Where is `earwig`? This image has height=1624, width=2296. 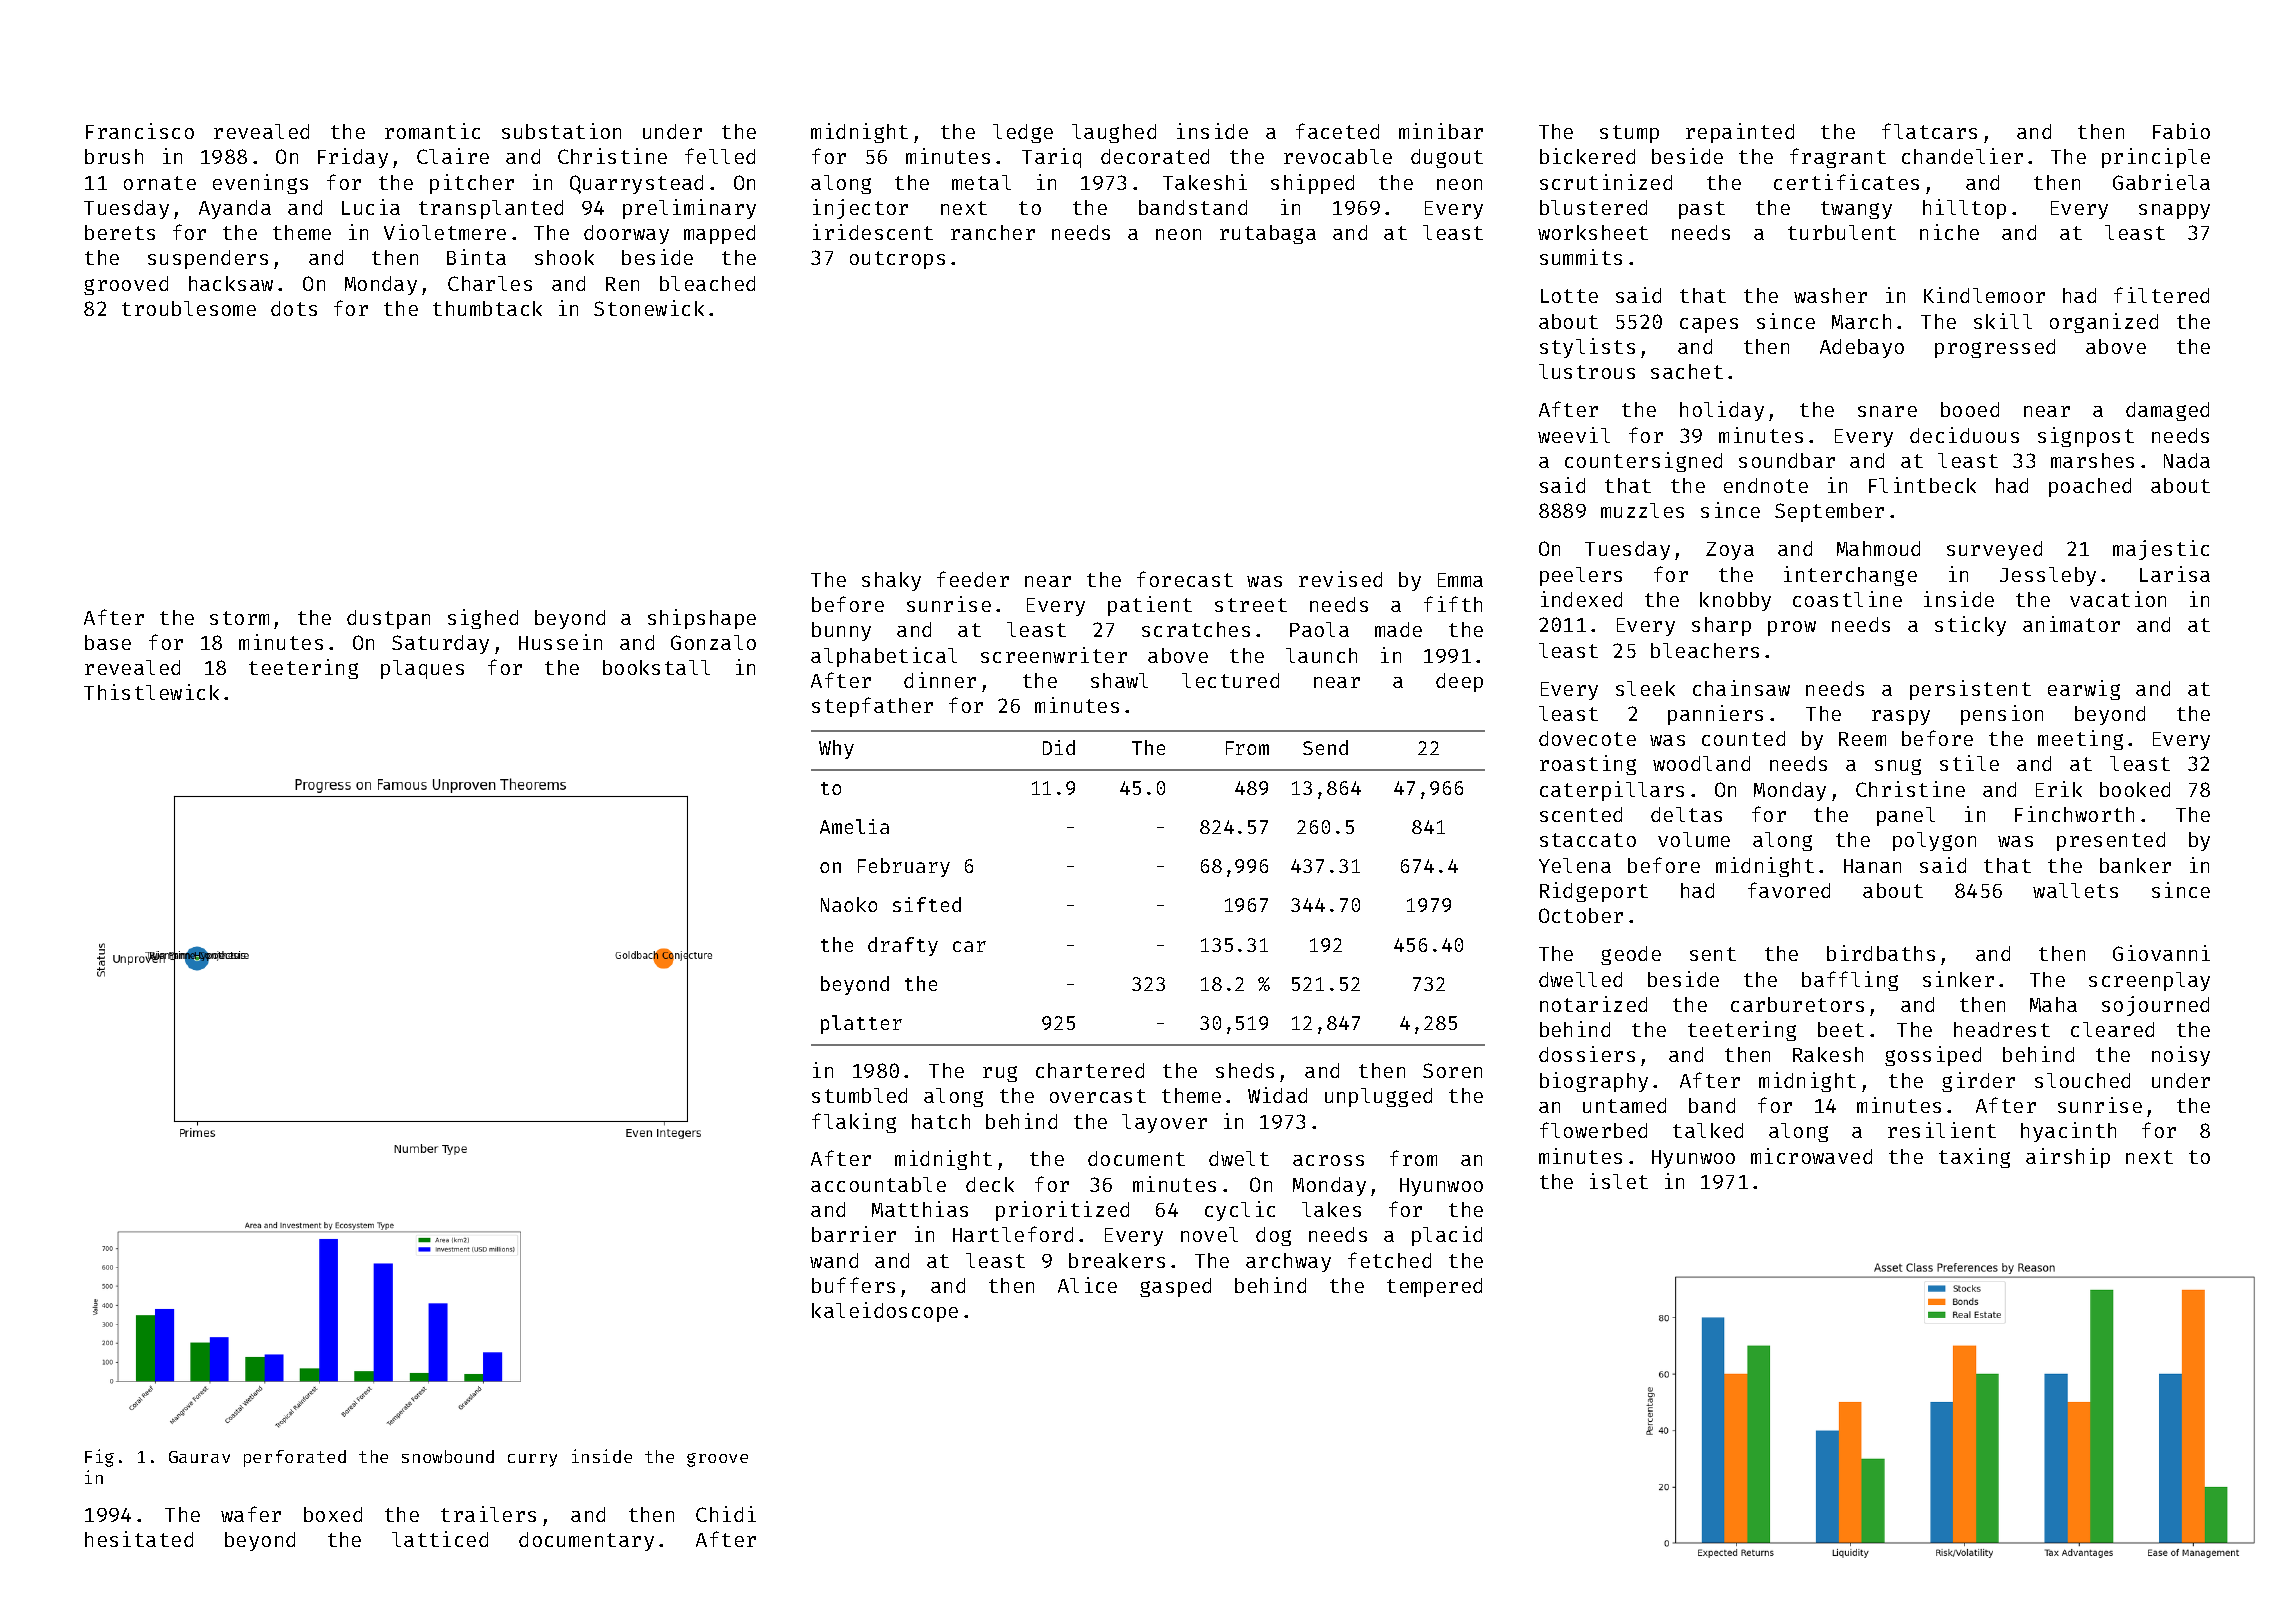
earwig is located at coordinates (2084, 690).
